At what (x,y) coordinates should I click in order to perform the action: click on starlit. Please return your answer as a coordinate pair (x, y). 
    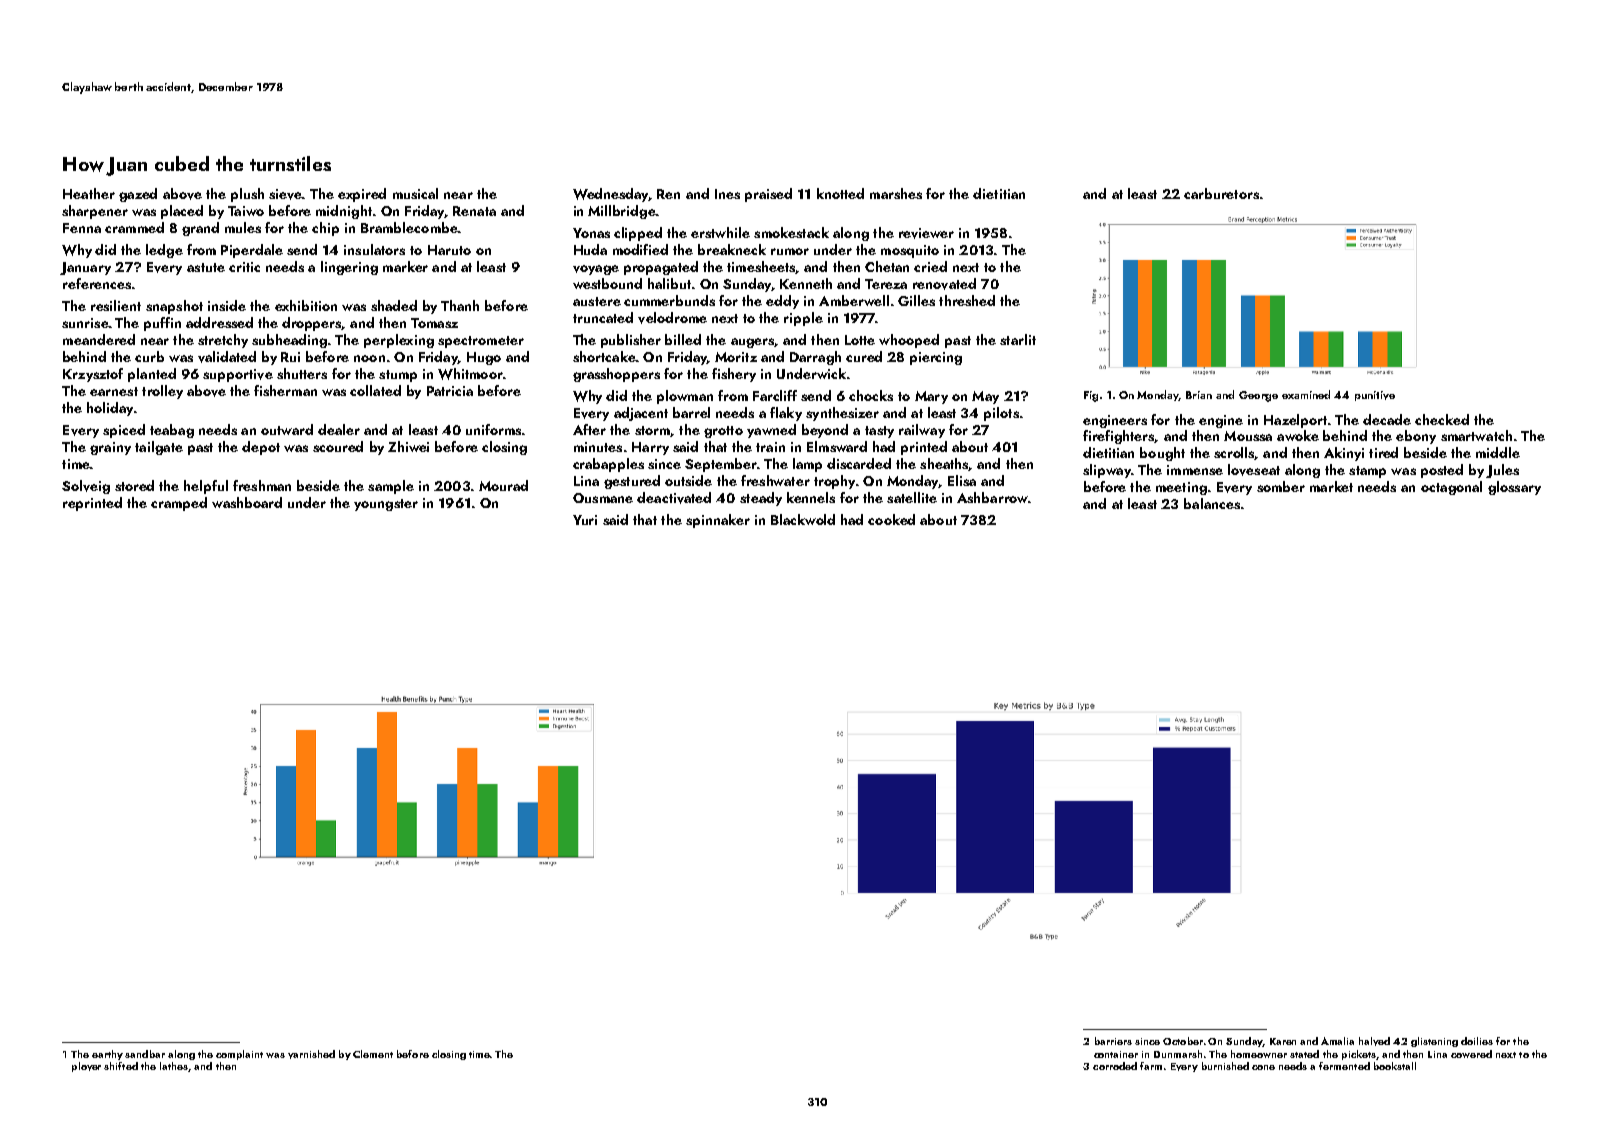
    Looking at the image, I should click on (1018, 339).
